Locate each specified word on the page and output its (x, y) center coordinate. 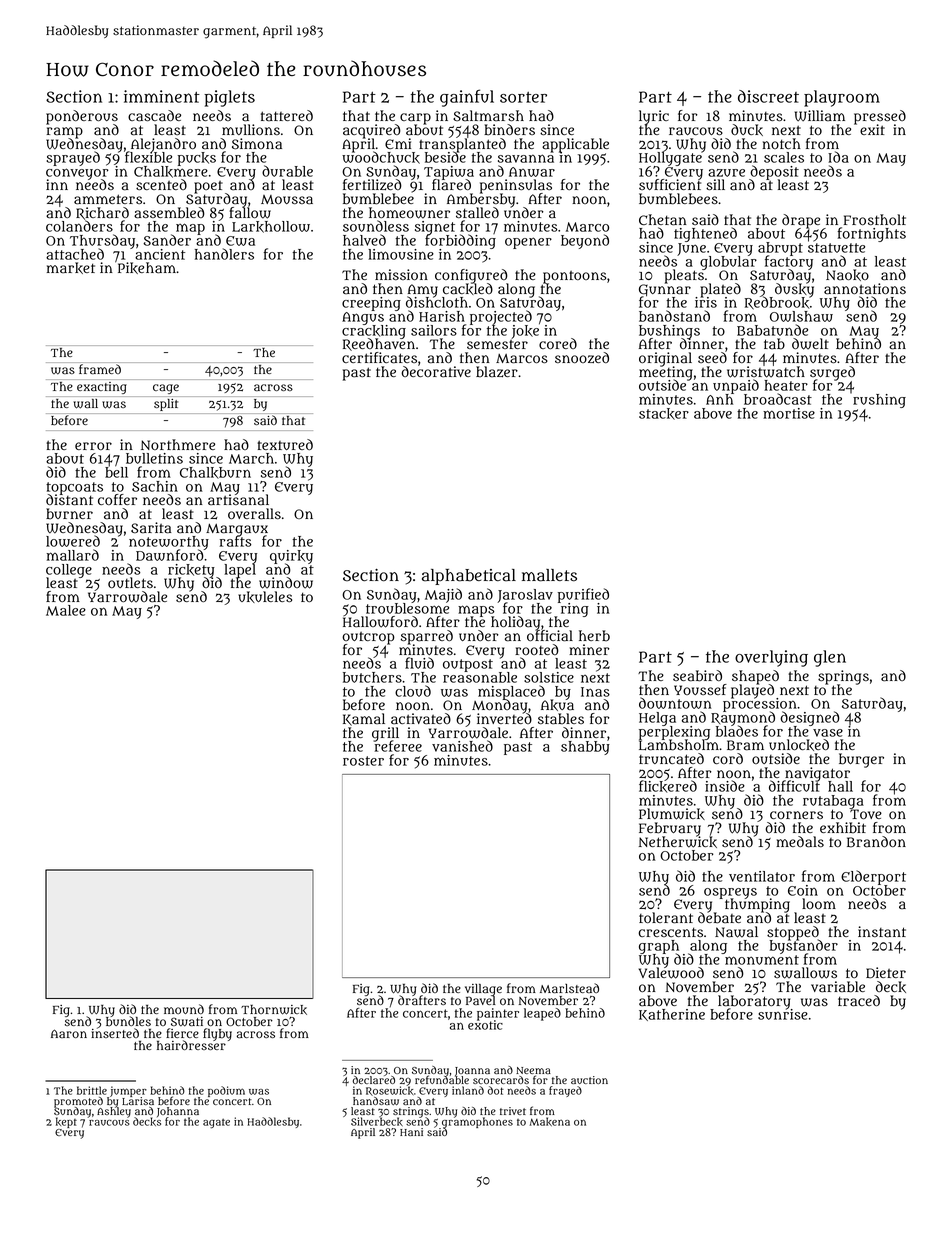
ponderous (82, 117)
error (93, 446)
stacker (664, 414)
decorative (436, 372)
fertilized (372, 184)
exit (872, 130)
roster (363, 761)
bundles (128, 1022)
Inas (595, 692)
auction (589, 1080)
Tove (866, 814)
